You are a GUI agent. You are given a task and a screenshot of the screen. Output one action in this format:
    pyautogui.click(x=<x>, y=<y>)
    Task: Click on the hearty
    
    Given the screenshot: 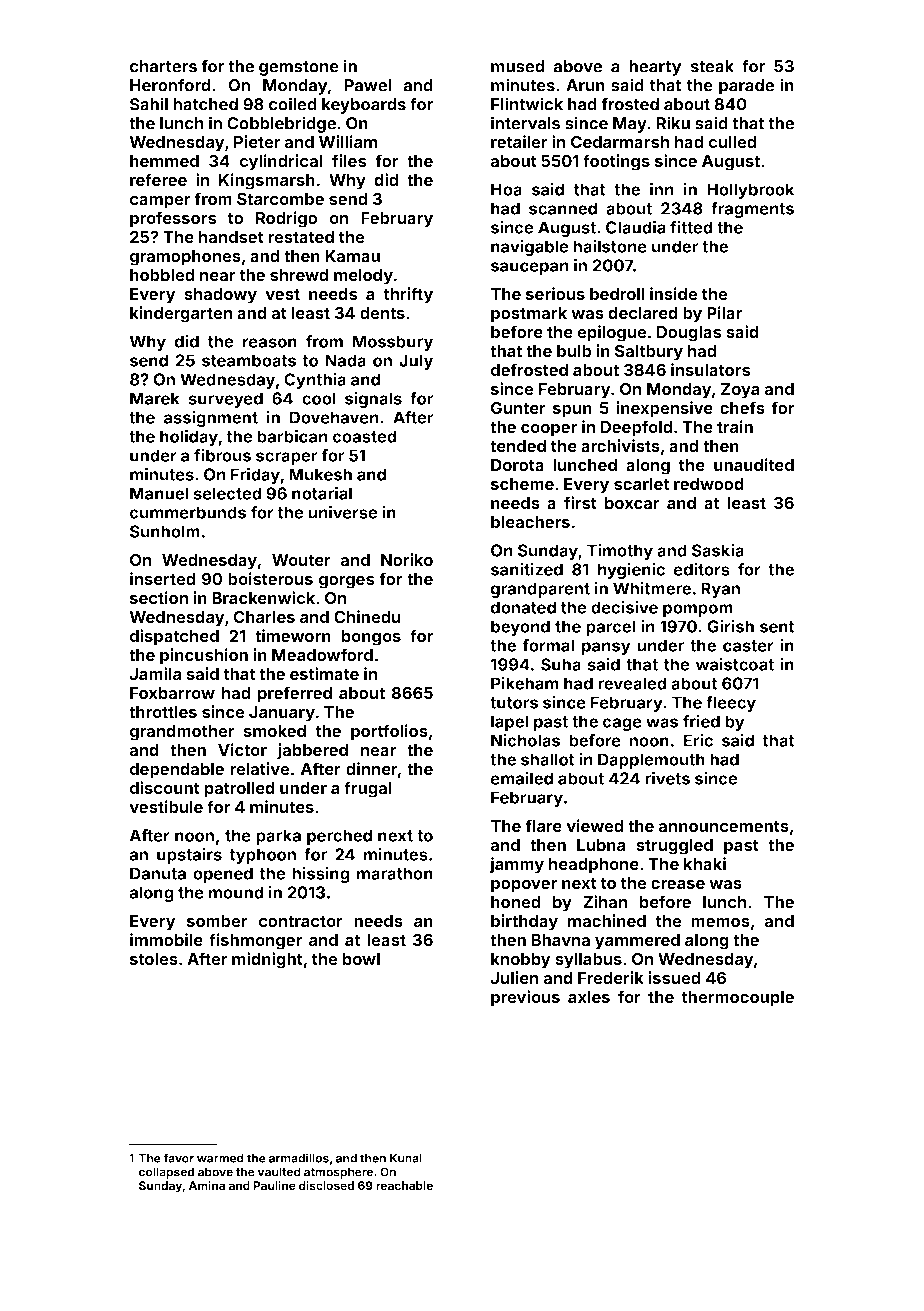 What is the action you would take?
    pyautogui.click(x=655, y=68)
